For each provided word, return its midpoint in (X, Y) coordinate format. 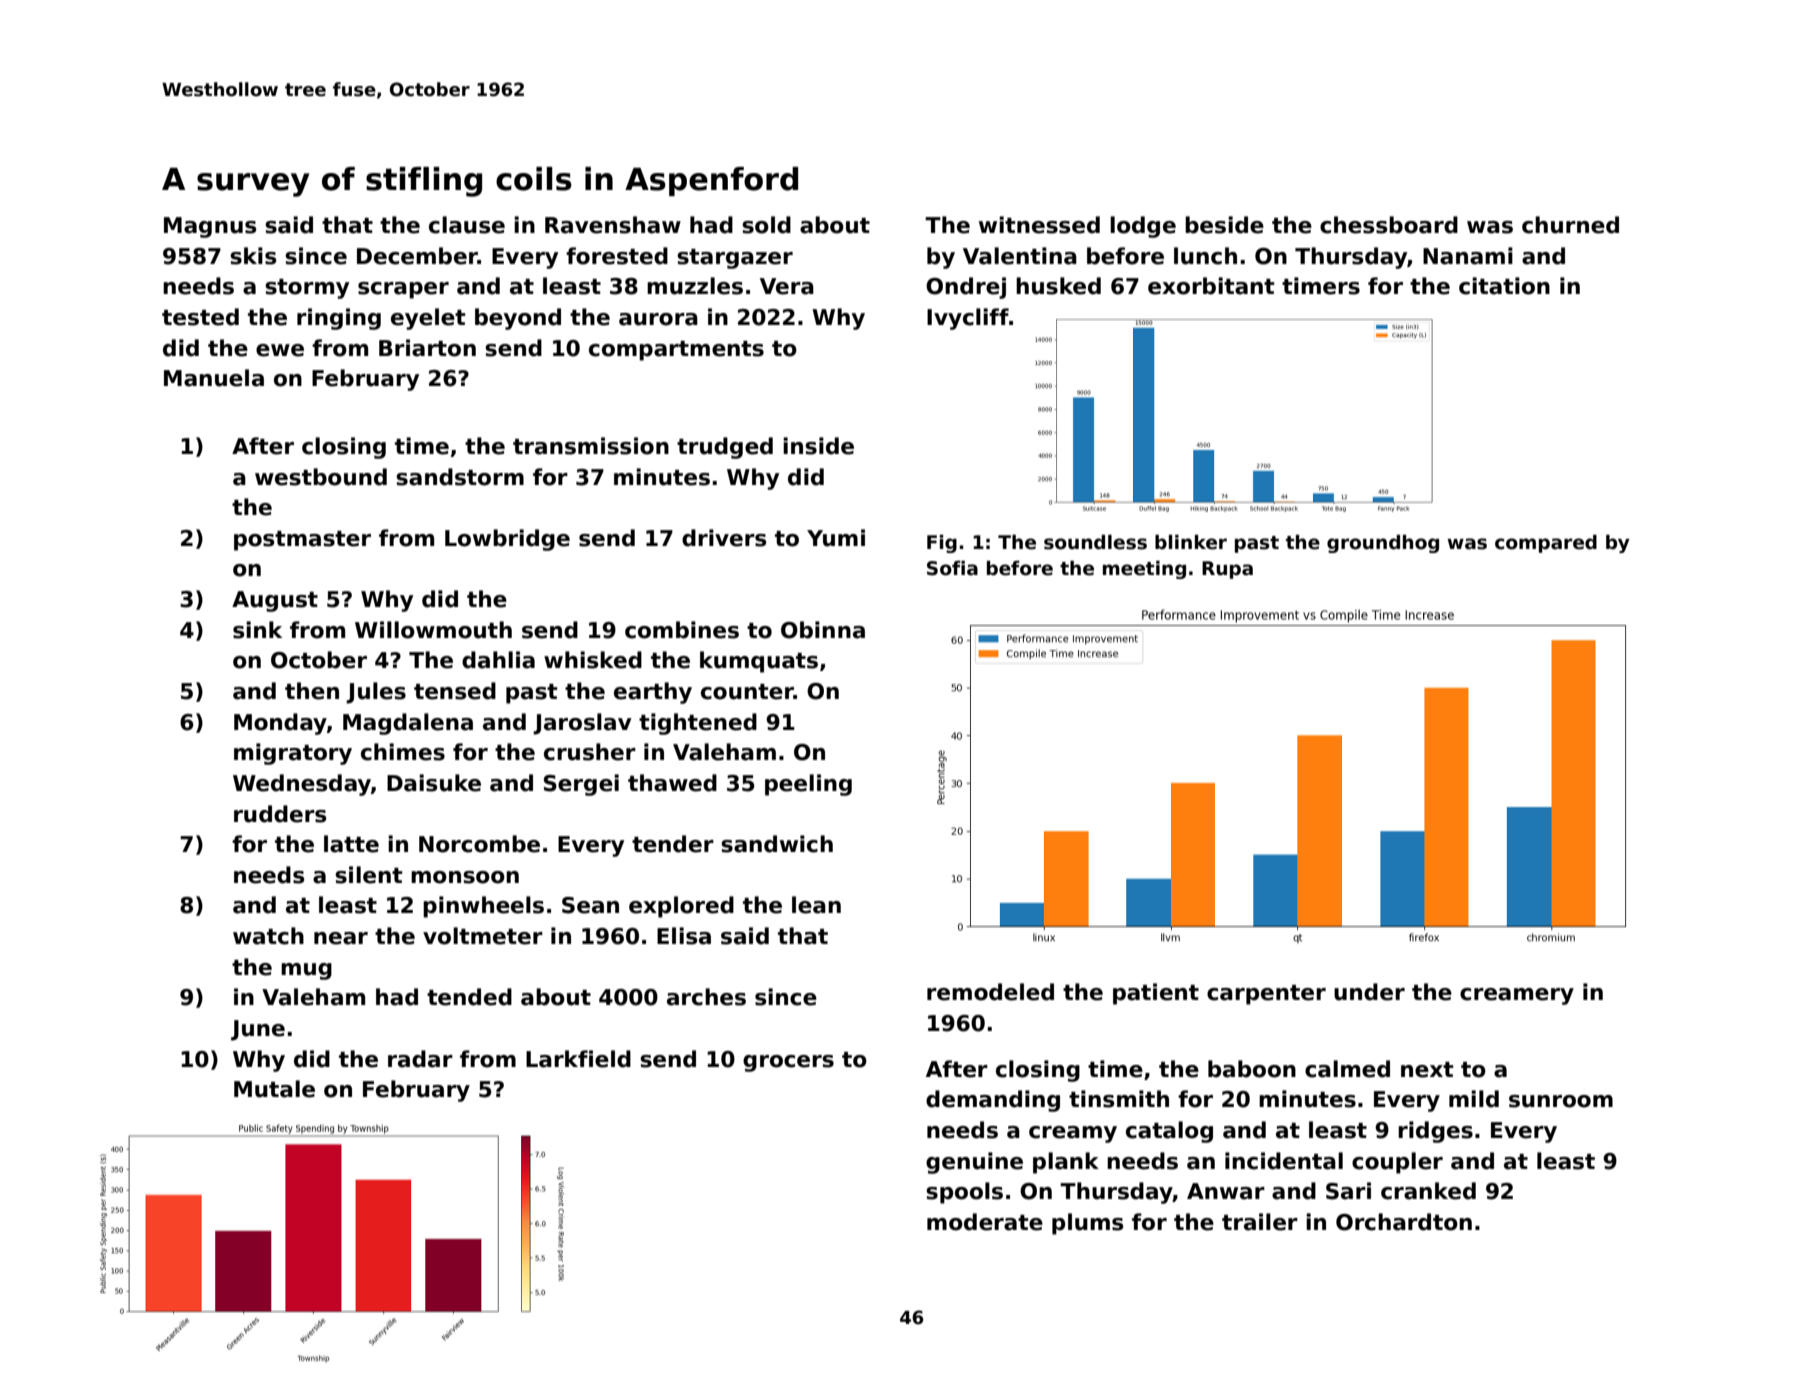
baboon (1252, 1069)
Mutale (274, 1089)
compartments (676, 351)
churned (1570, 225)
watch (268, 936)
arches (706, 997)
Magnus (210, 227)
